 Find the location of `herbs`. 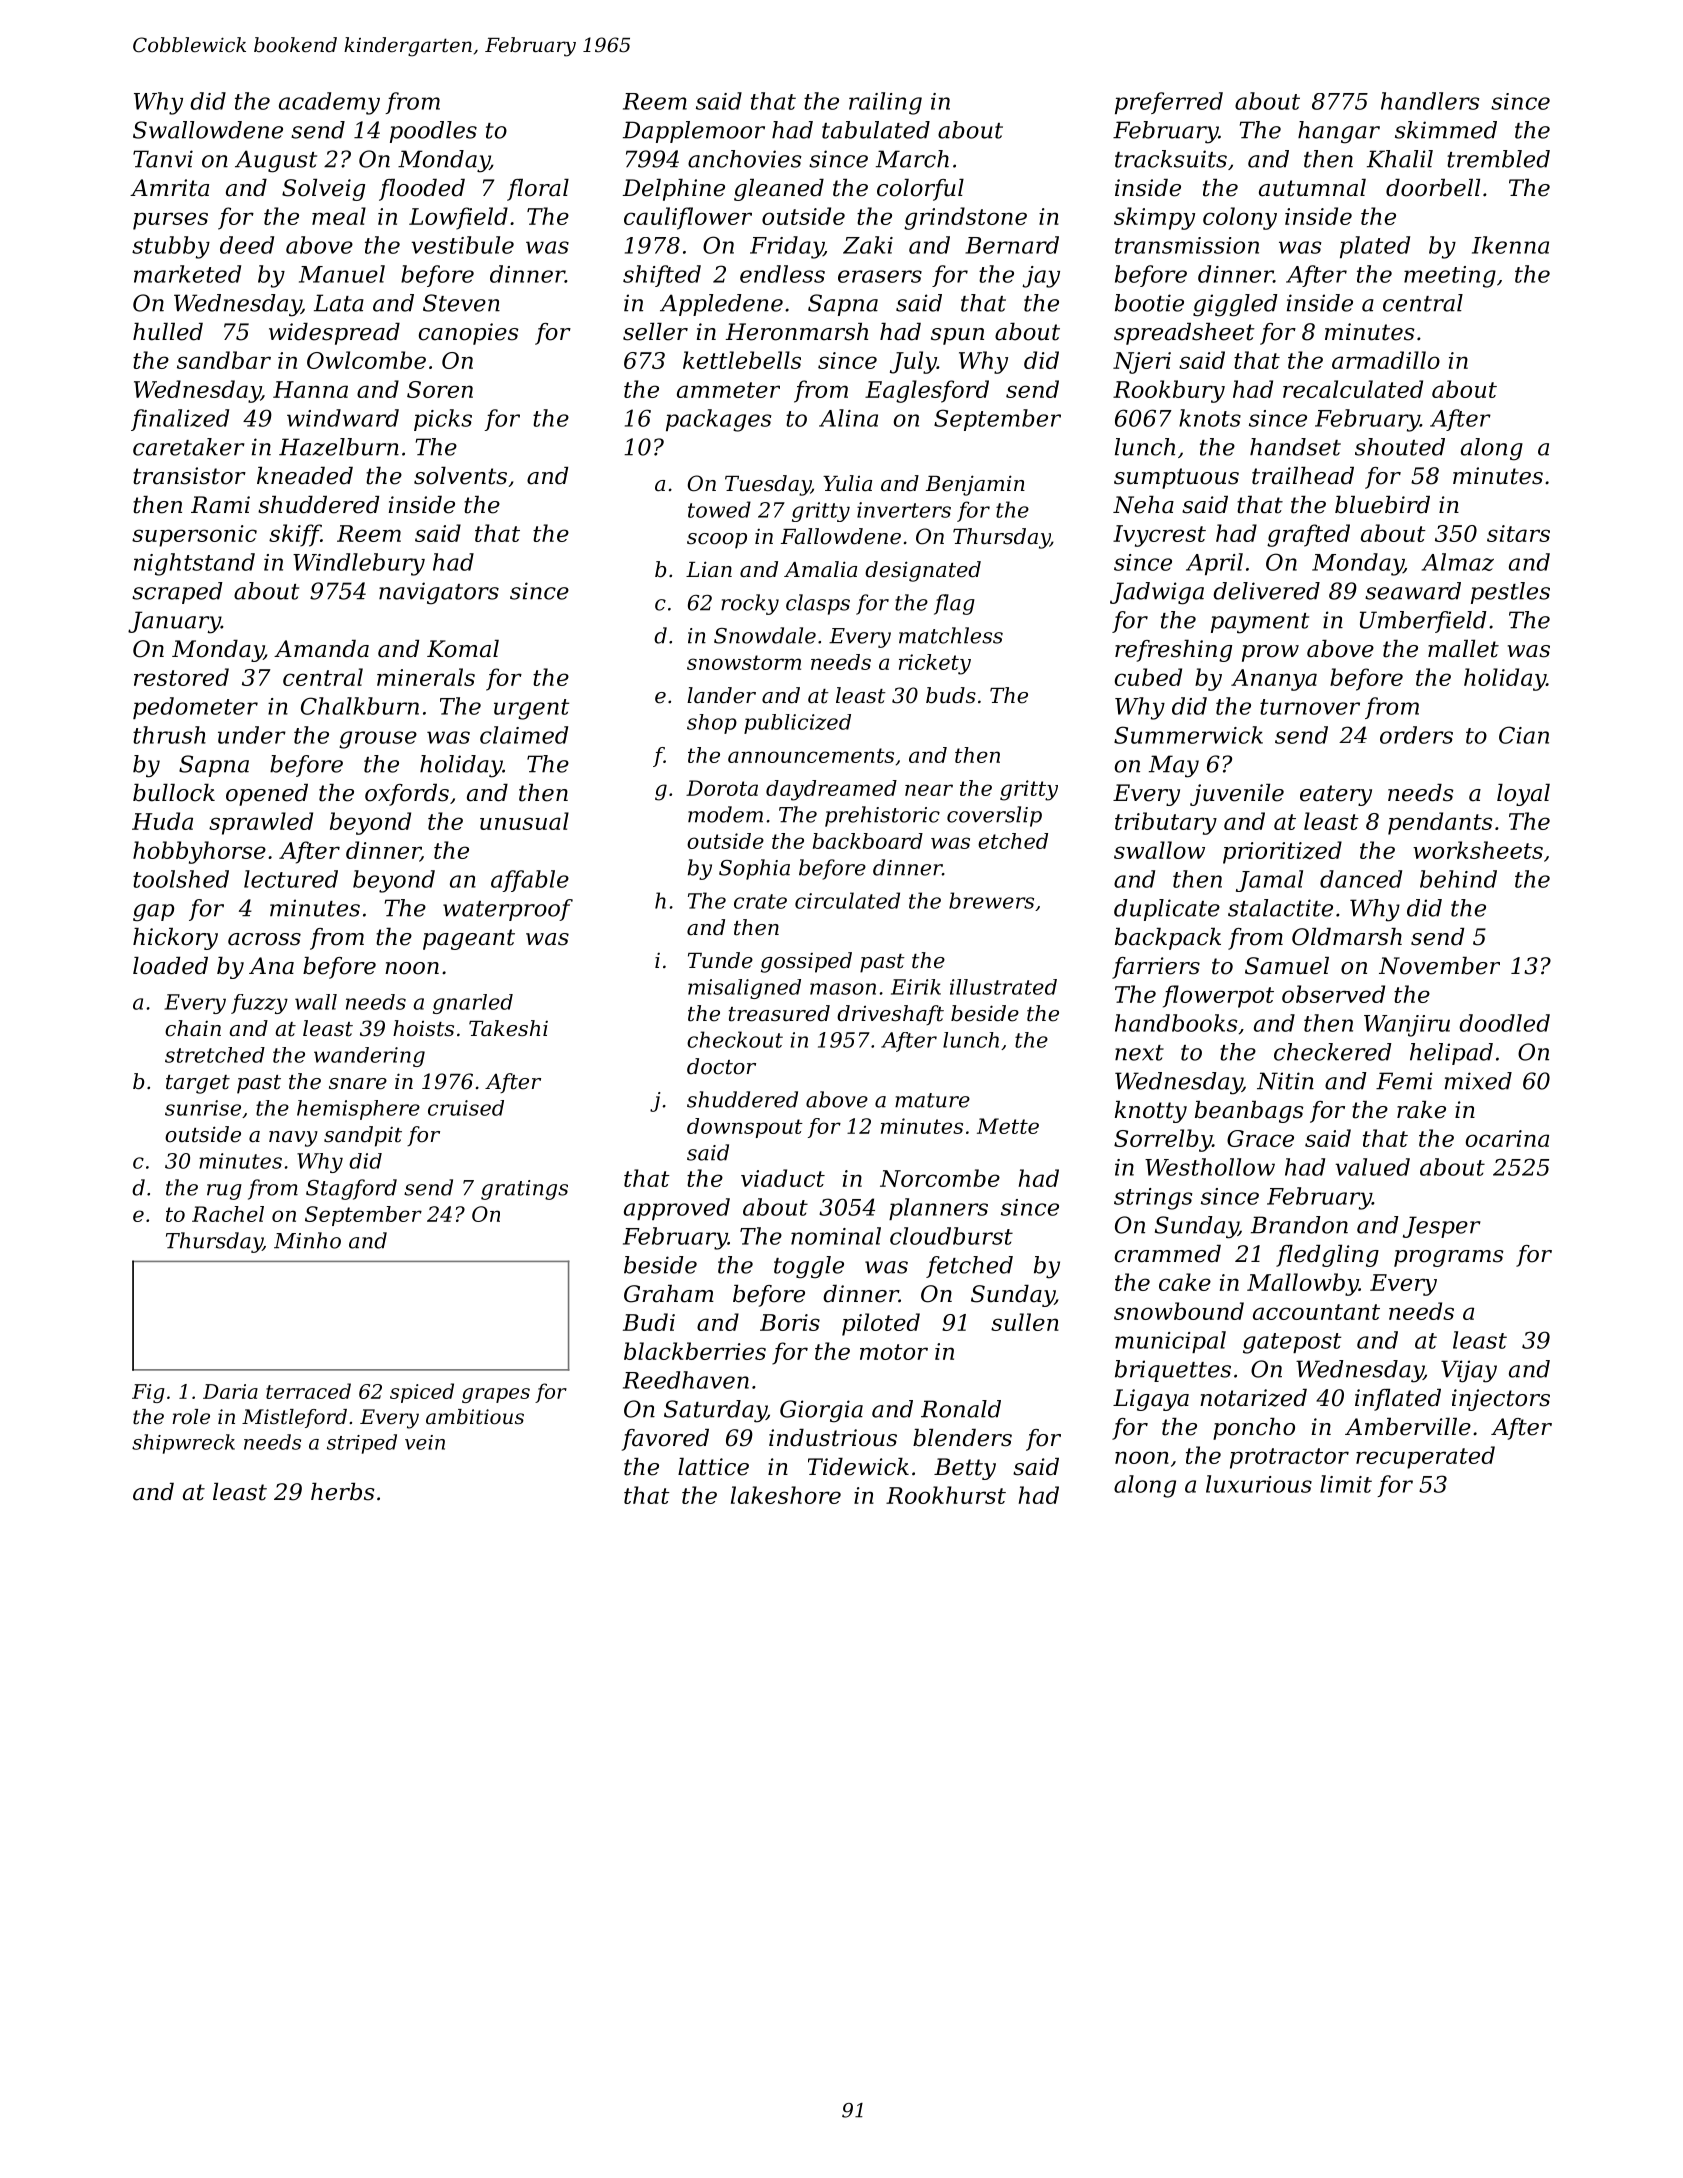

herbs is located at coordinates (342, 1492).
